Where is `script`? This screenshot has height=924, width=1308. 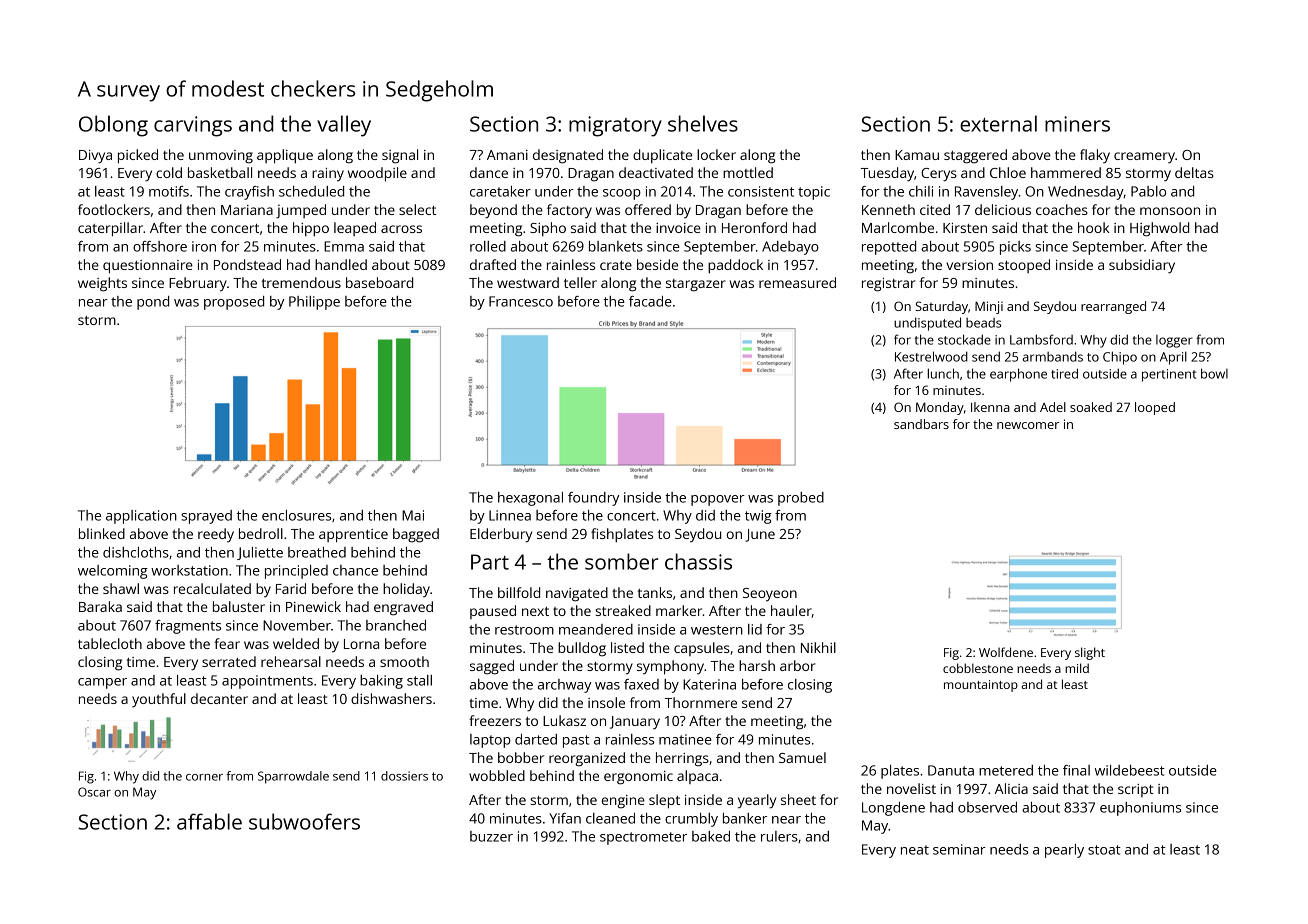 script is located at coordinates (1136, 790).
